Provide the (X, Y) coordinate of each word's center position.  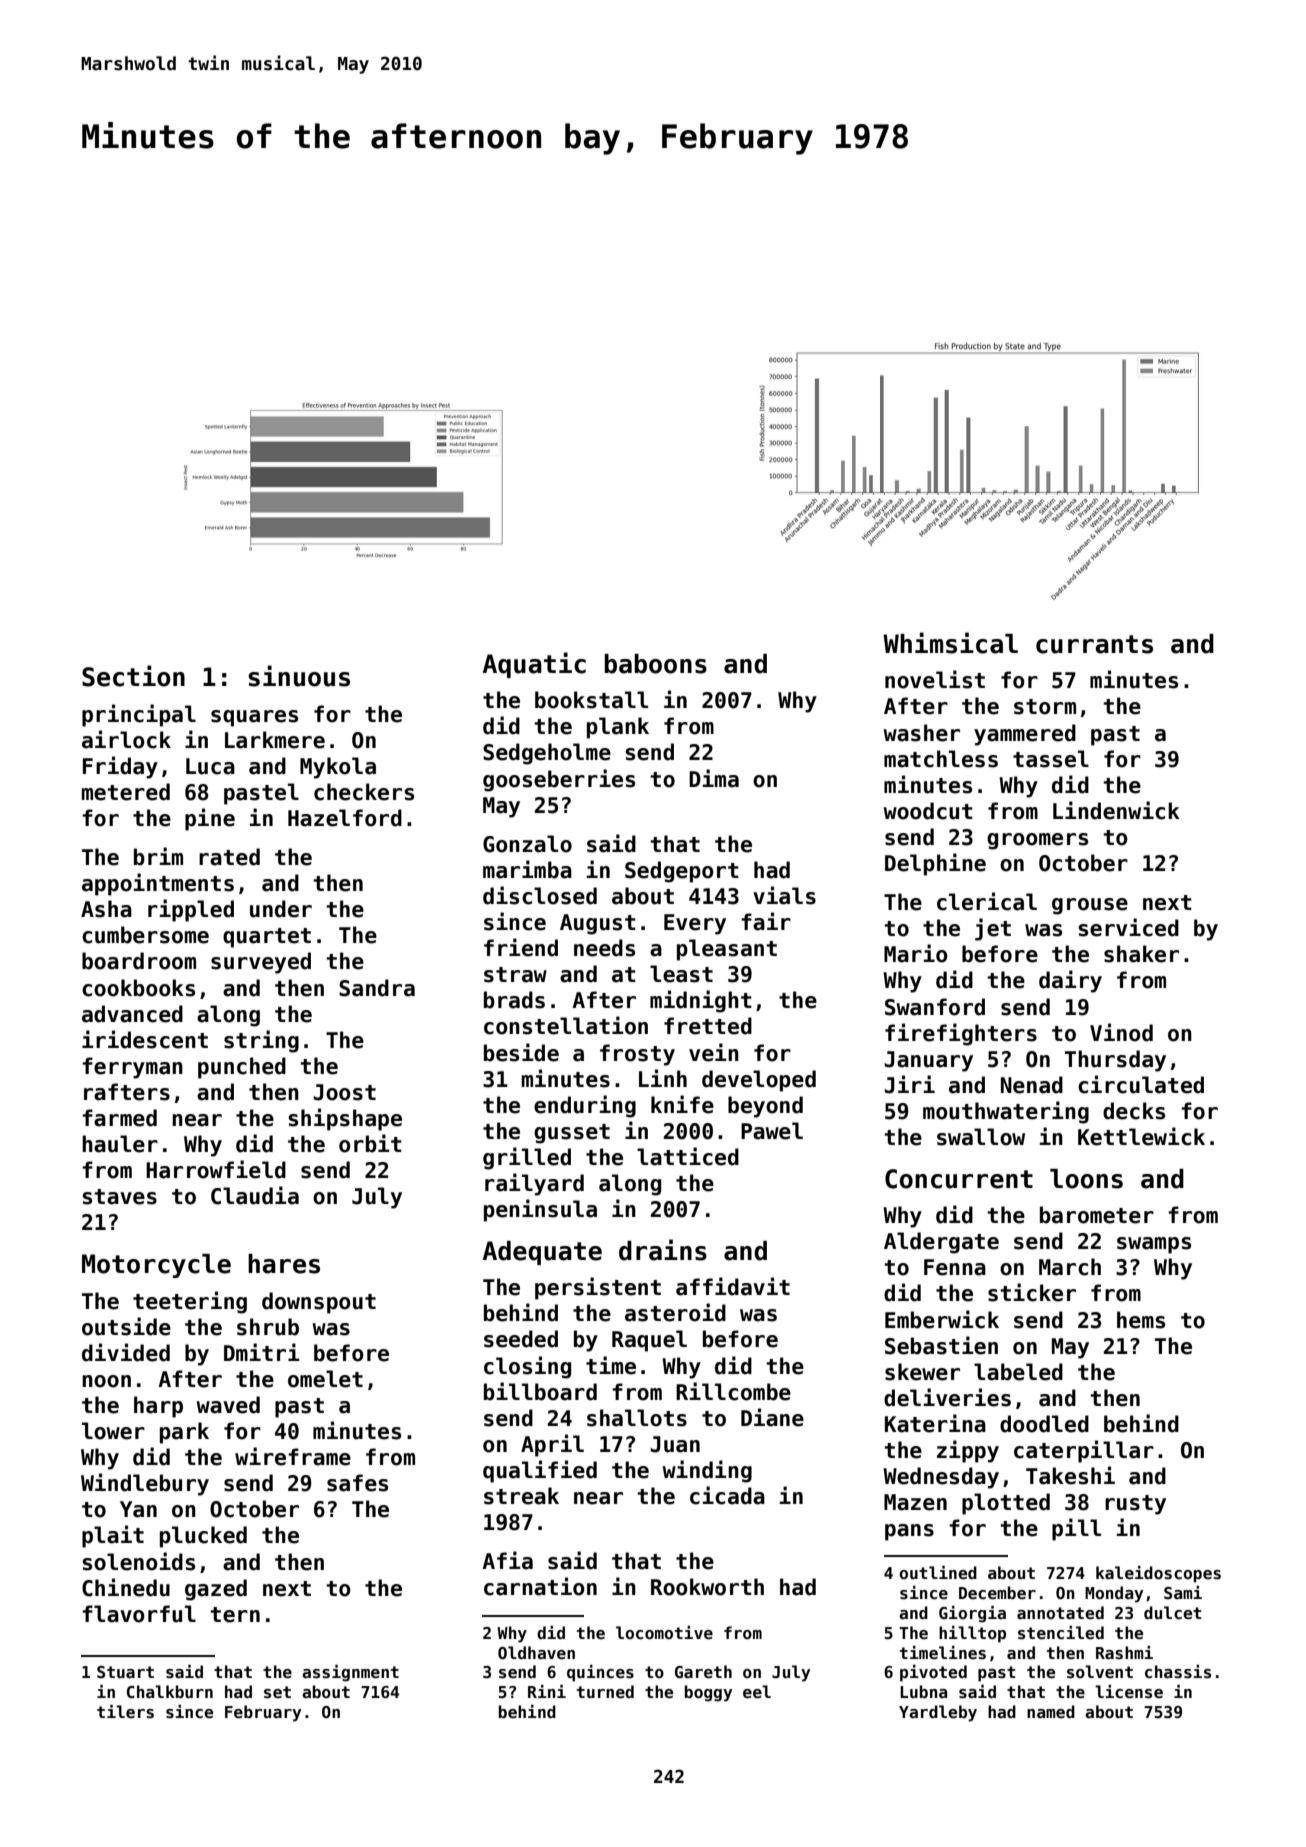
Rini (547, 1691)
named (1051, 1711)
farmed (119, 1118)
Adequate (542, 1253)
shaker (1141, 954)
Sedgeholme (547, 754)
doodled (1044, 1424)
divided (126, 1352)
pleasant (727, 950)
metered (126, 792)
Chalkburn (170, 1691)
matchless (941, 759)
